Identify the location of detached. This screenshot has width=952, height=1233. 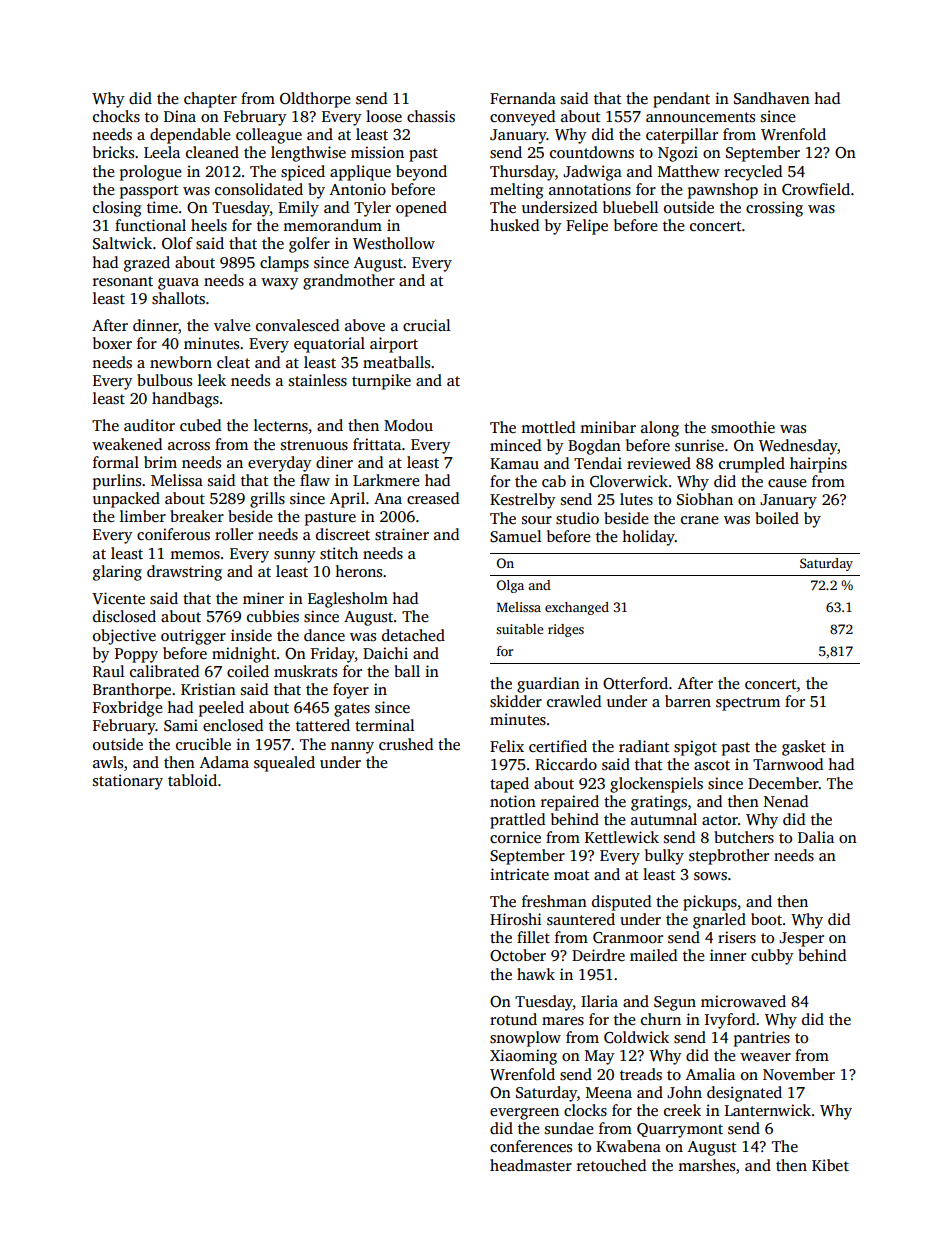
(413, 635).
